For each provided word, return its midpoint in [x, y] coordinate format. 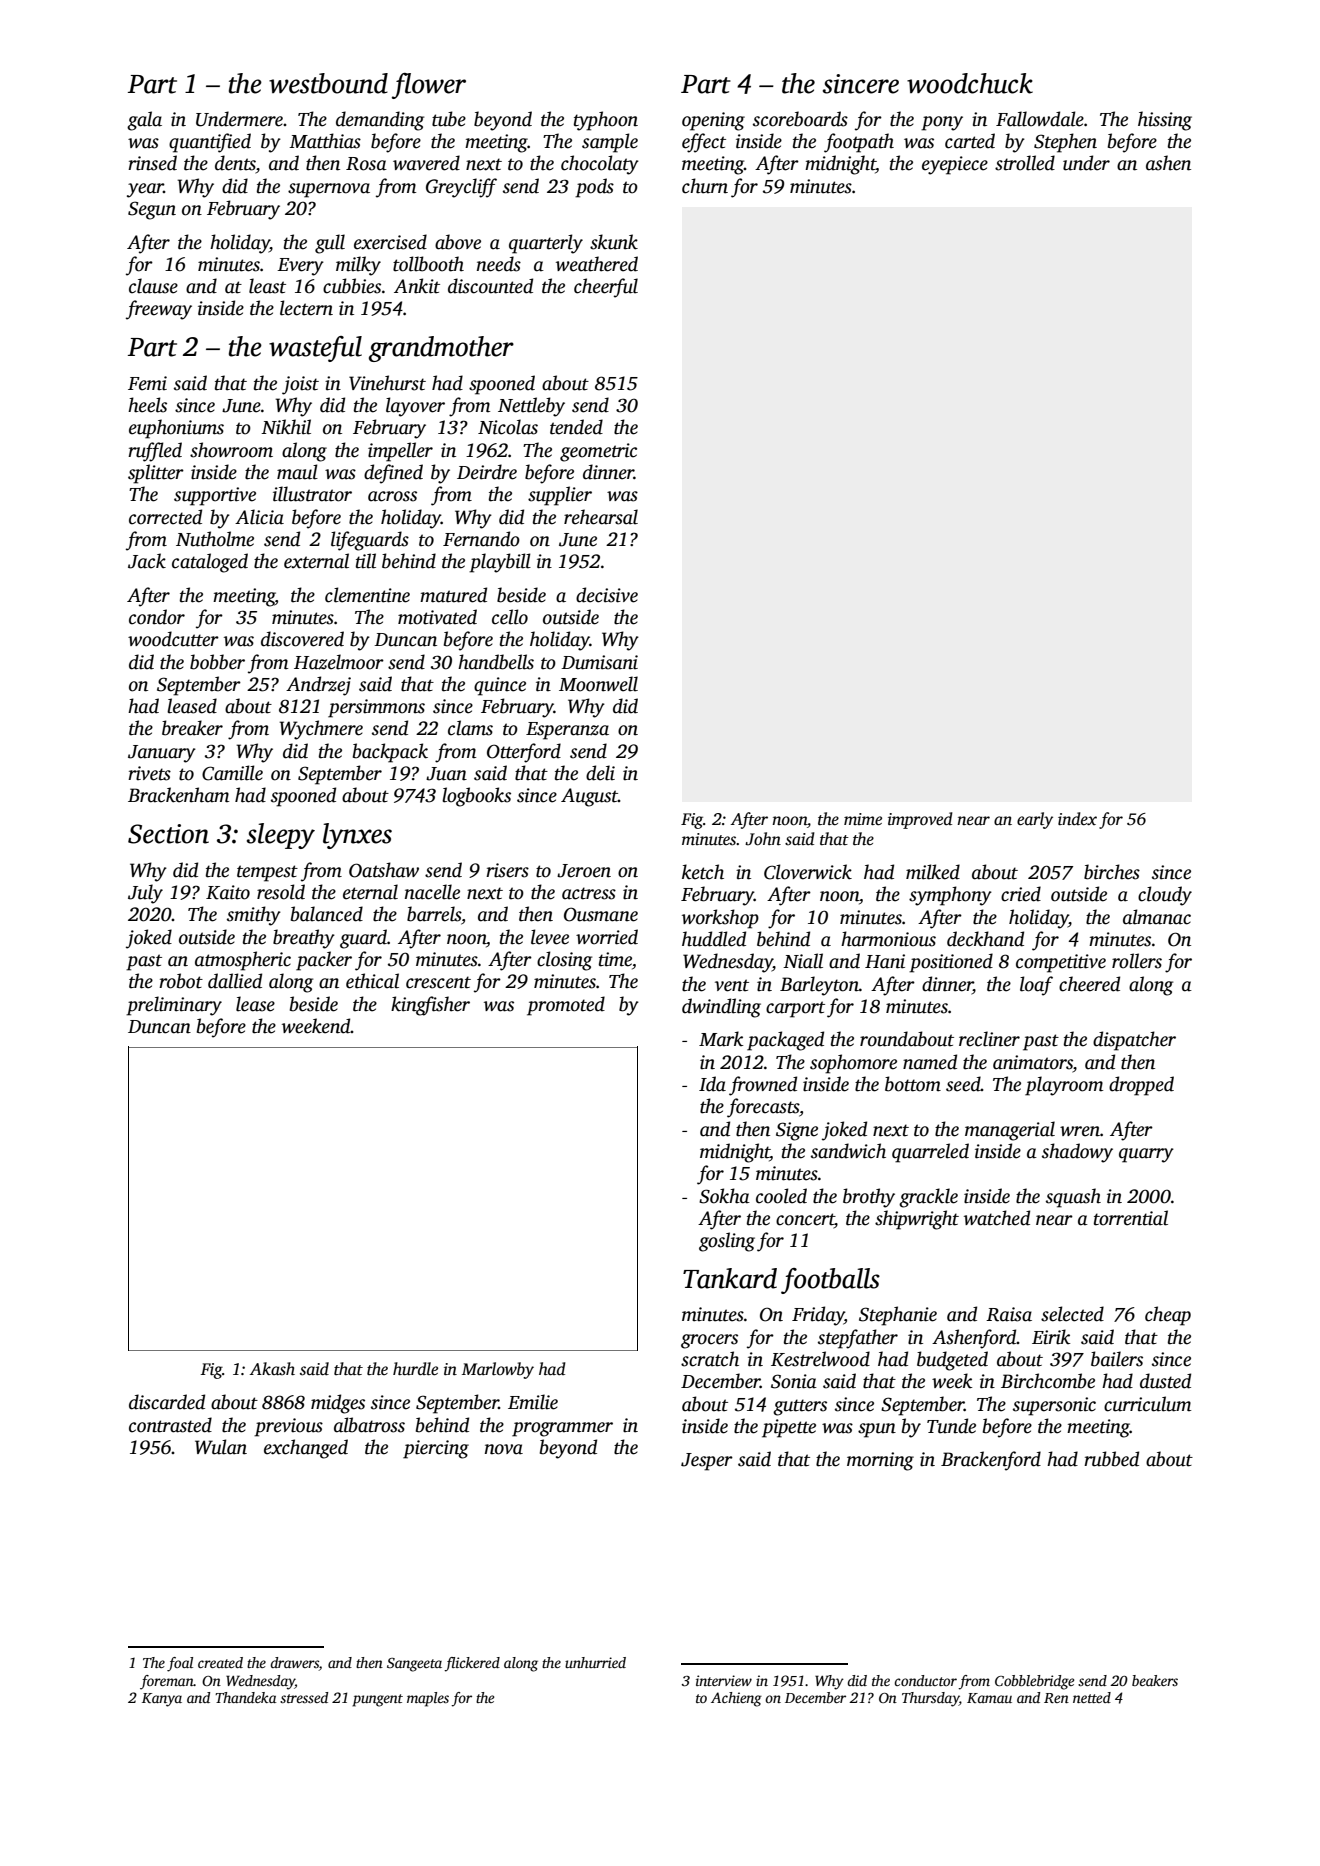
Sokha [724, 1196]
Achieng [736, 1699]
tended [576, 427]
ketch [703, 872]
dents [235, 163]
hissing [1165, 121]
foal [180, 1664]
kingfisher [430, 1006]
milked [933, 872]
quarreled [930, 1153]
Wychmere [321, 730]
